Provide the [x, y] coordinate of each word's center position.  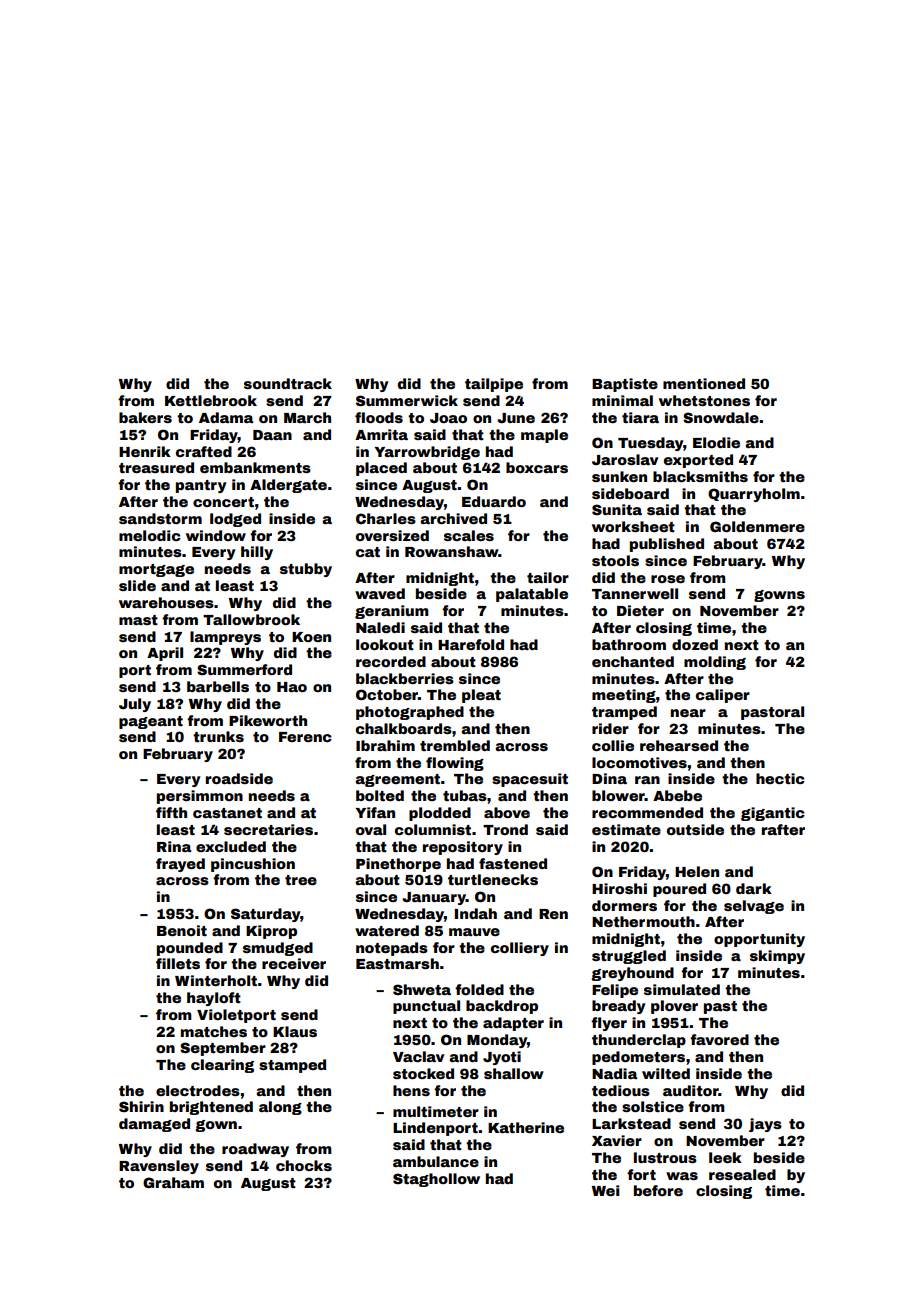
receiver [294, 963]
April [165, 654]
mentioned [704, 383]
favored [719, 1039]
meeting [624, 696]
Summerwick [407, 400]
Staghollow [436, 1180]
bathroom [629, 644]
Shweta [422, 989]
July [135, 705]
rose [668, 579]
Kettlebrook [211, 400]
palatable [532, 595]
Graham [173, 1182]
